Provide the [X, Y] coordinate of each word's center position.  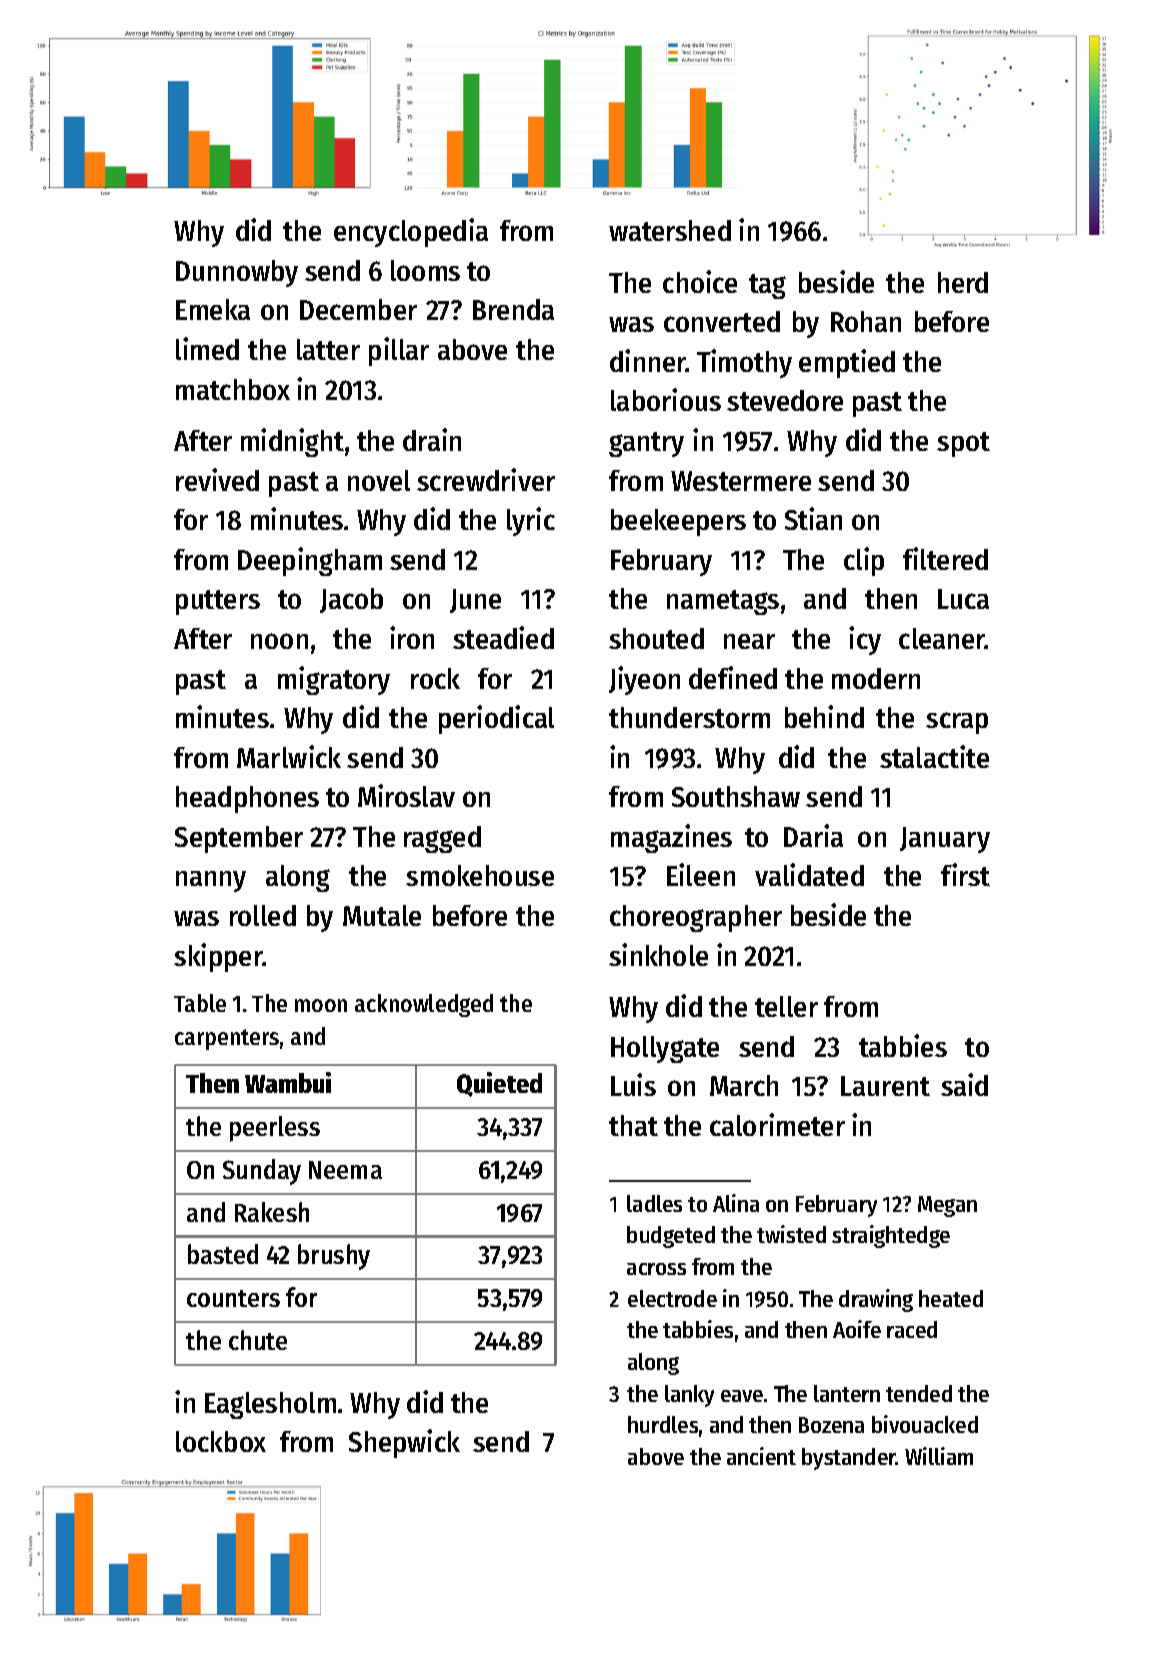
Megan [947, 1206]
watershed [670, 230]
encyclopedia [411, 232]
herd [963, 282]
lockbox [221, 1441]
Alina [736, 1203]
